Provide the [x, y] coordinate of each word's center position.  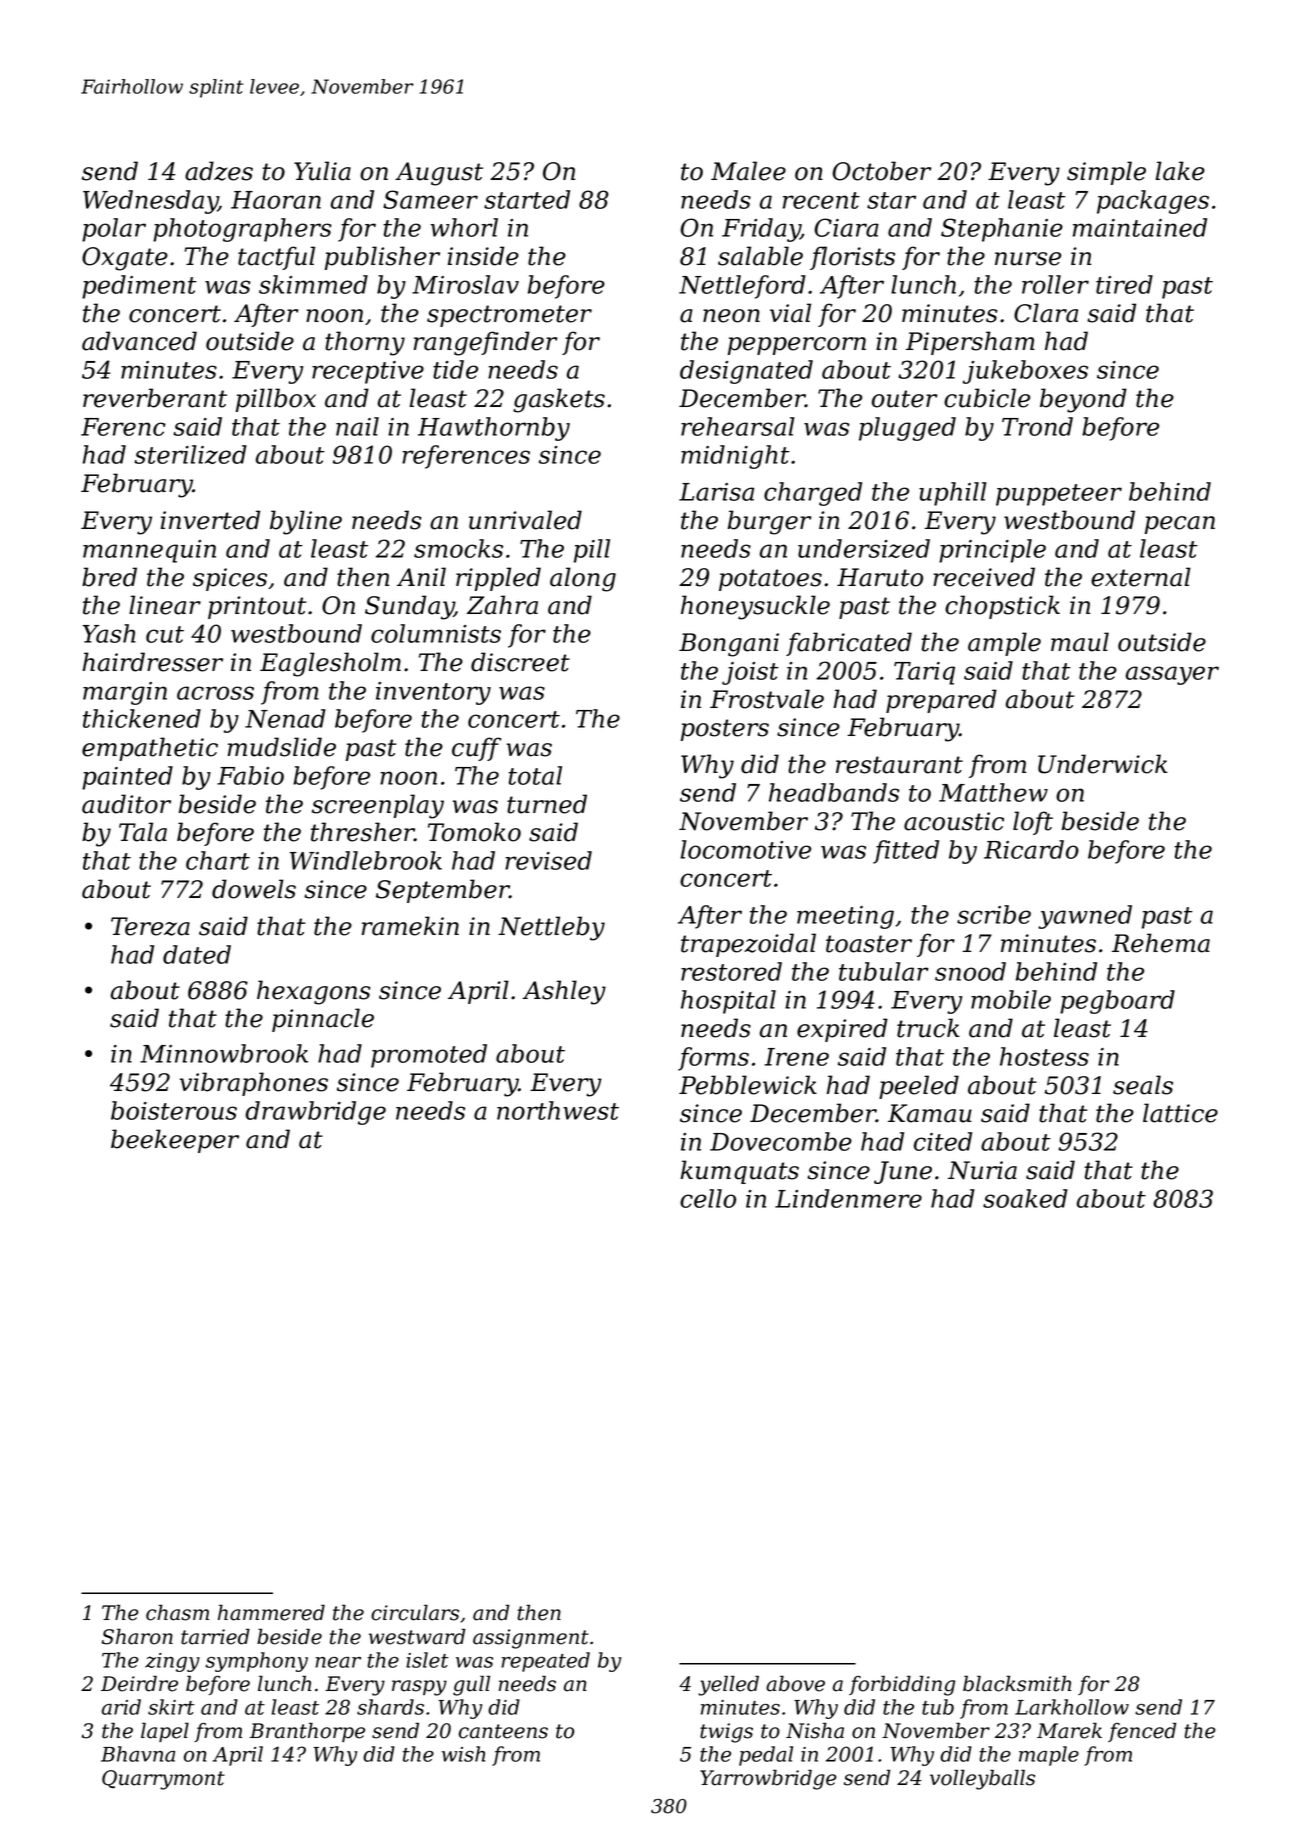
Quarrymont [163, 1780]
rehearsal [738, 426]
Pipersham [970, 343]
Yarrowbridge [768, 1779]
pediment [139, 287]
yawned [1085, 917]
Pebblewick [748, 1085]
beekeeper [175, 1141]
